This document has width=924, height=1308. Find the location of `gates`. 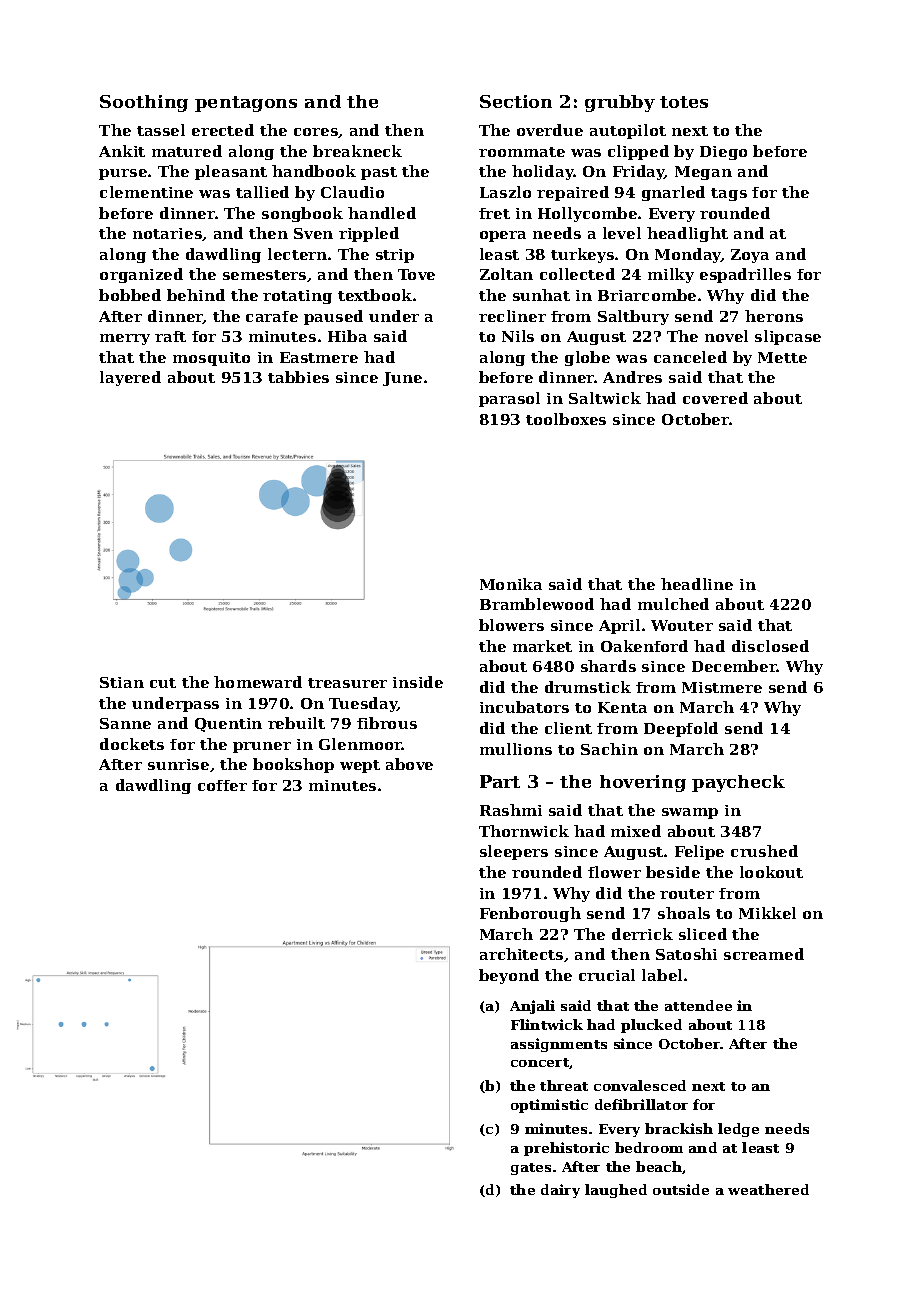

gates is located at coordinates (531, 1169).
